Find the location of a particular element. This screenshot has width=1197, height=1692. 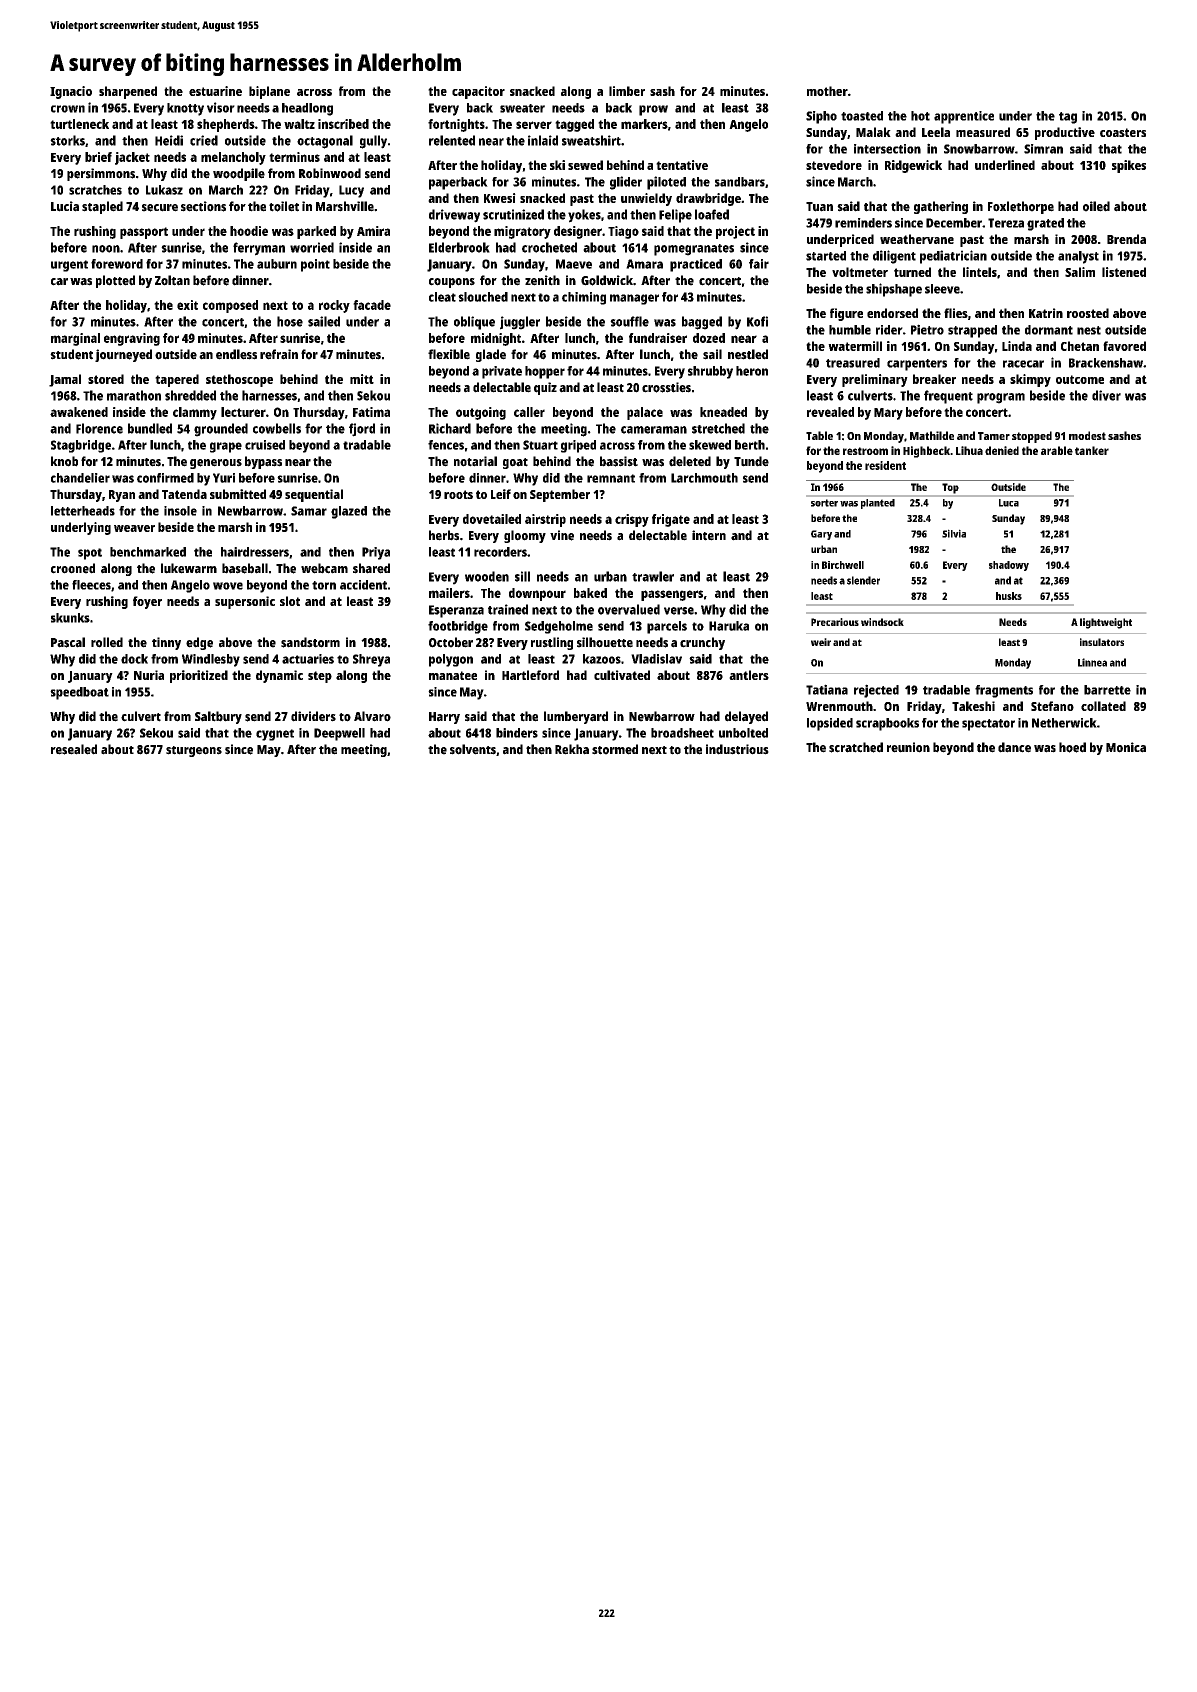

sharpened is located at coordinates (128, 92).
